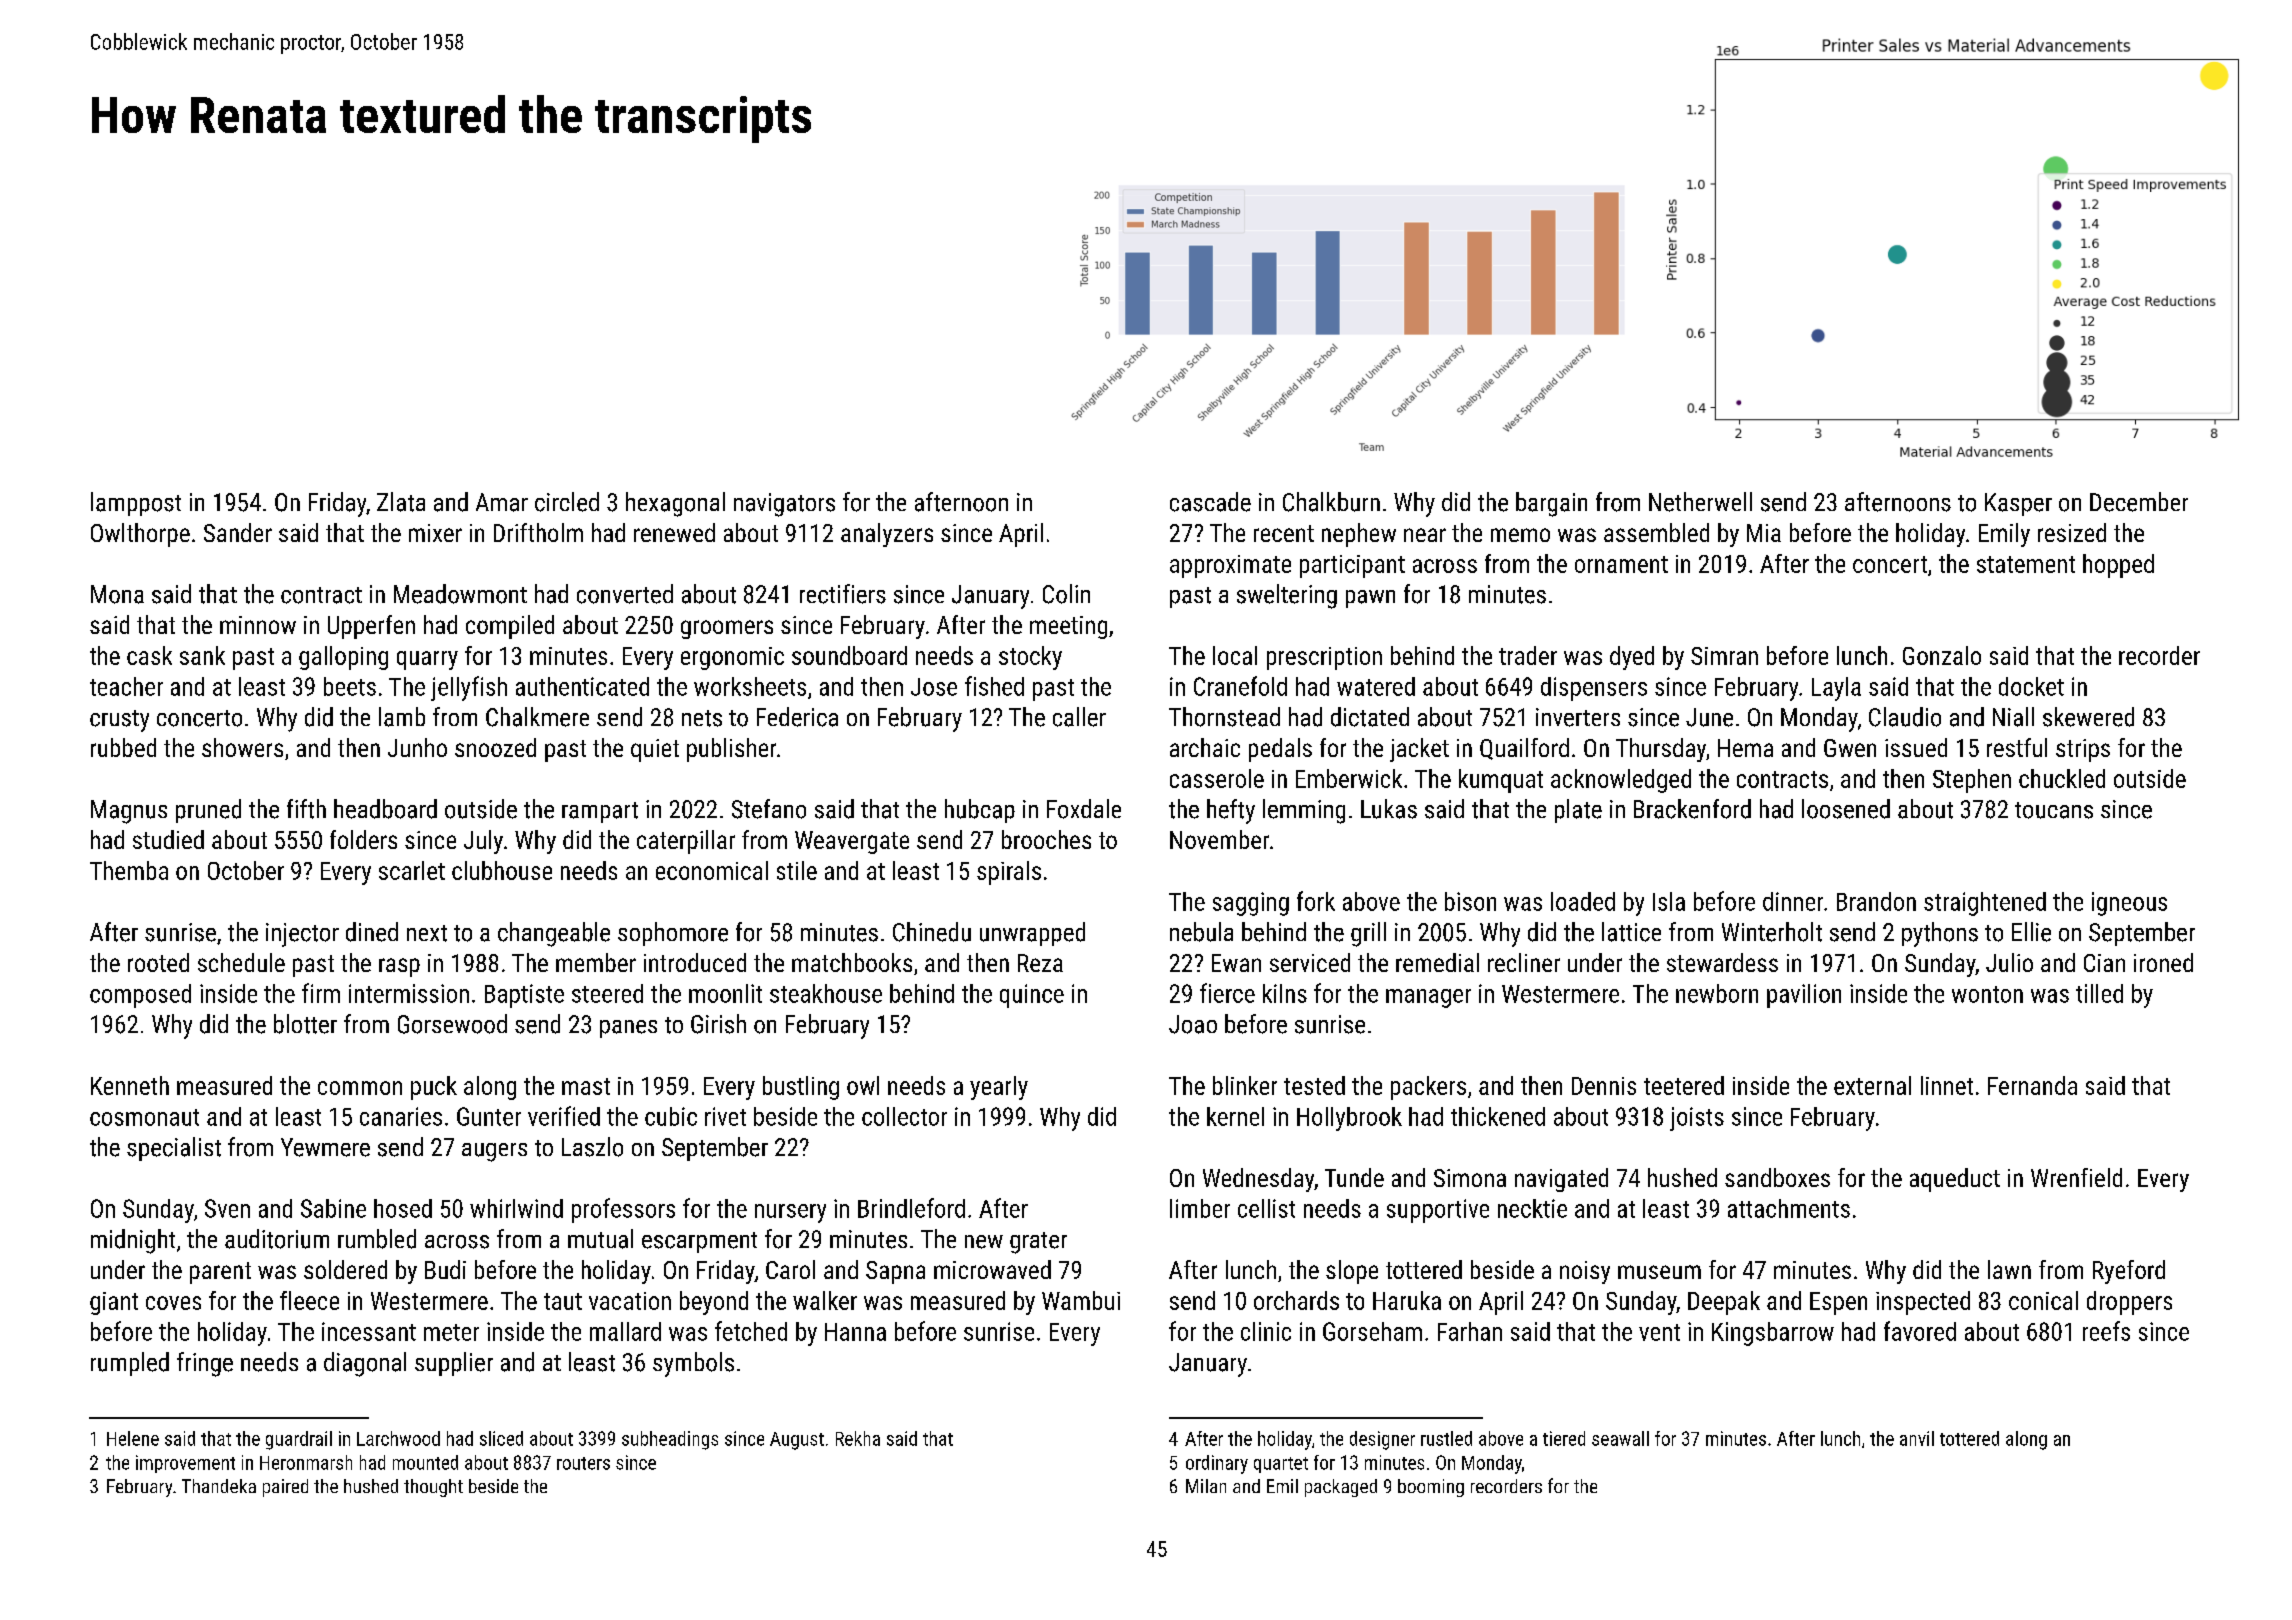 This page has width=2292, height=1620. What do you see at coordinates (174, 1149) in the page?
I see `specialist` at bounding box center [174, 1149].
